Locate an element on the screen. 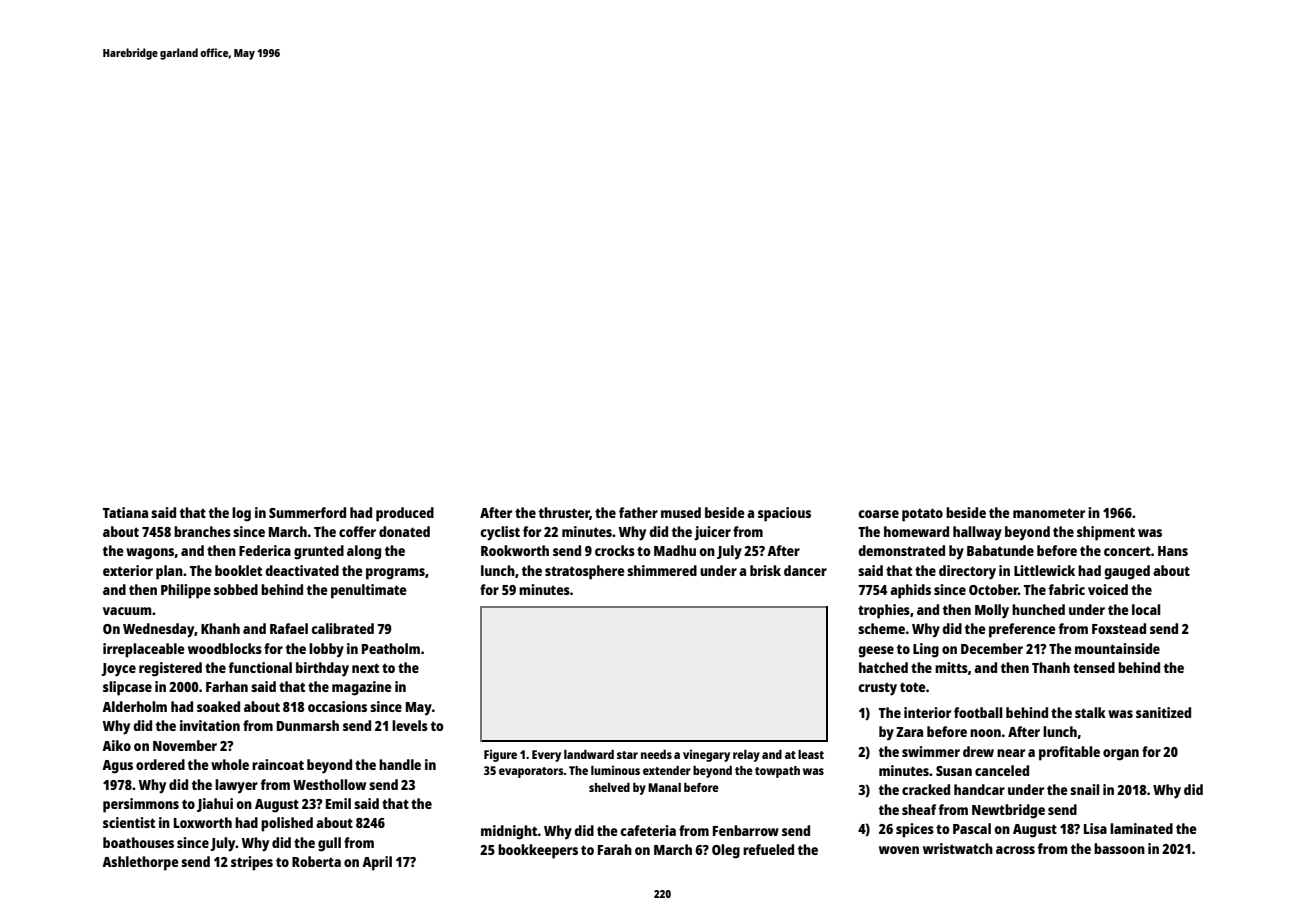  geese is located at coordinates (876, 652).
